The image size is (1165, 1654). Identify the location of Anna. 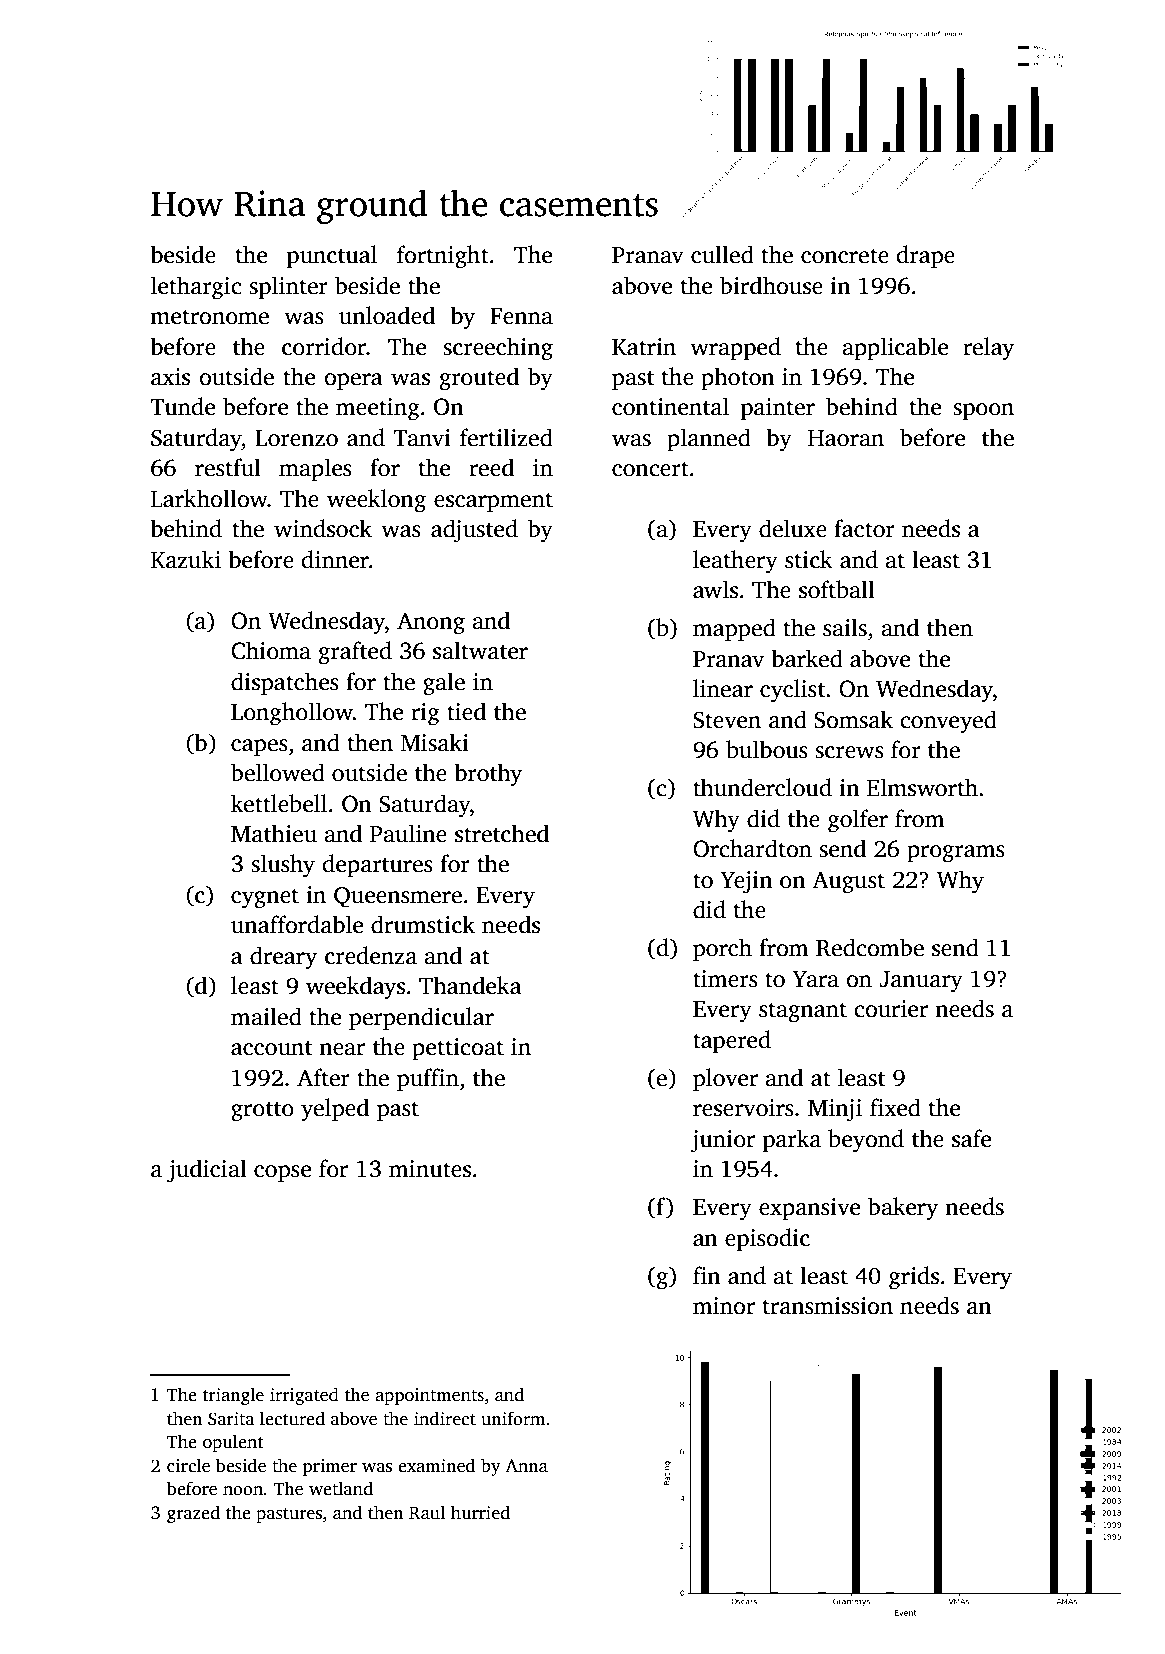
(526, 1465).
